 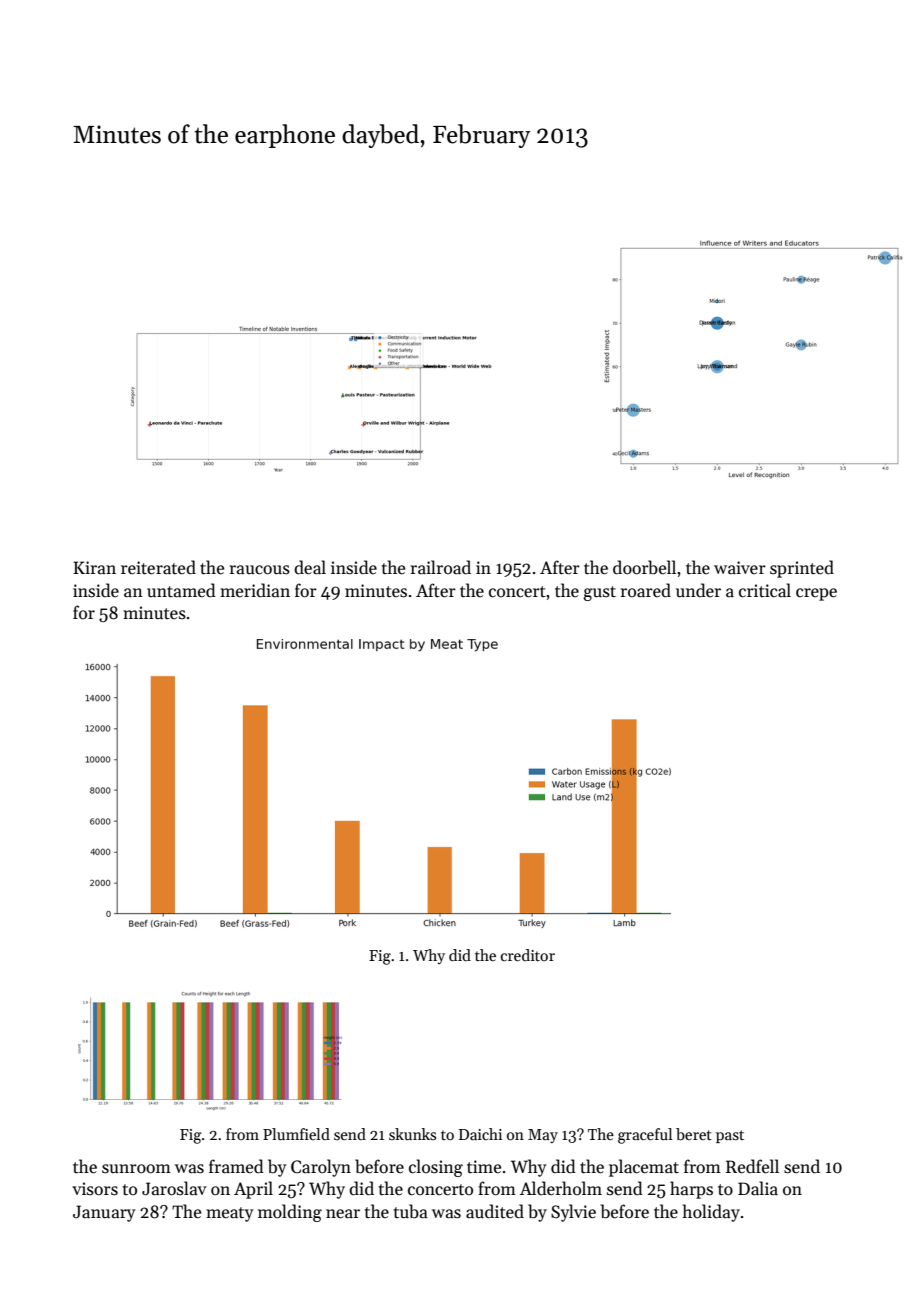 What do you see at coordinates (296, 1134) in the screenshot?
I see `Plumfield` at bounding box center [296, 1134].
